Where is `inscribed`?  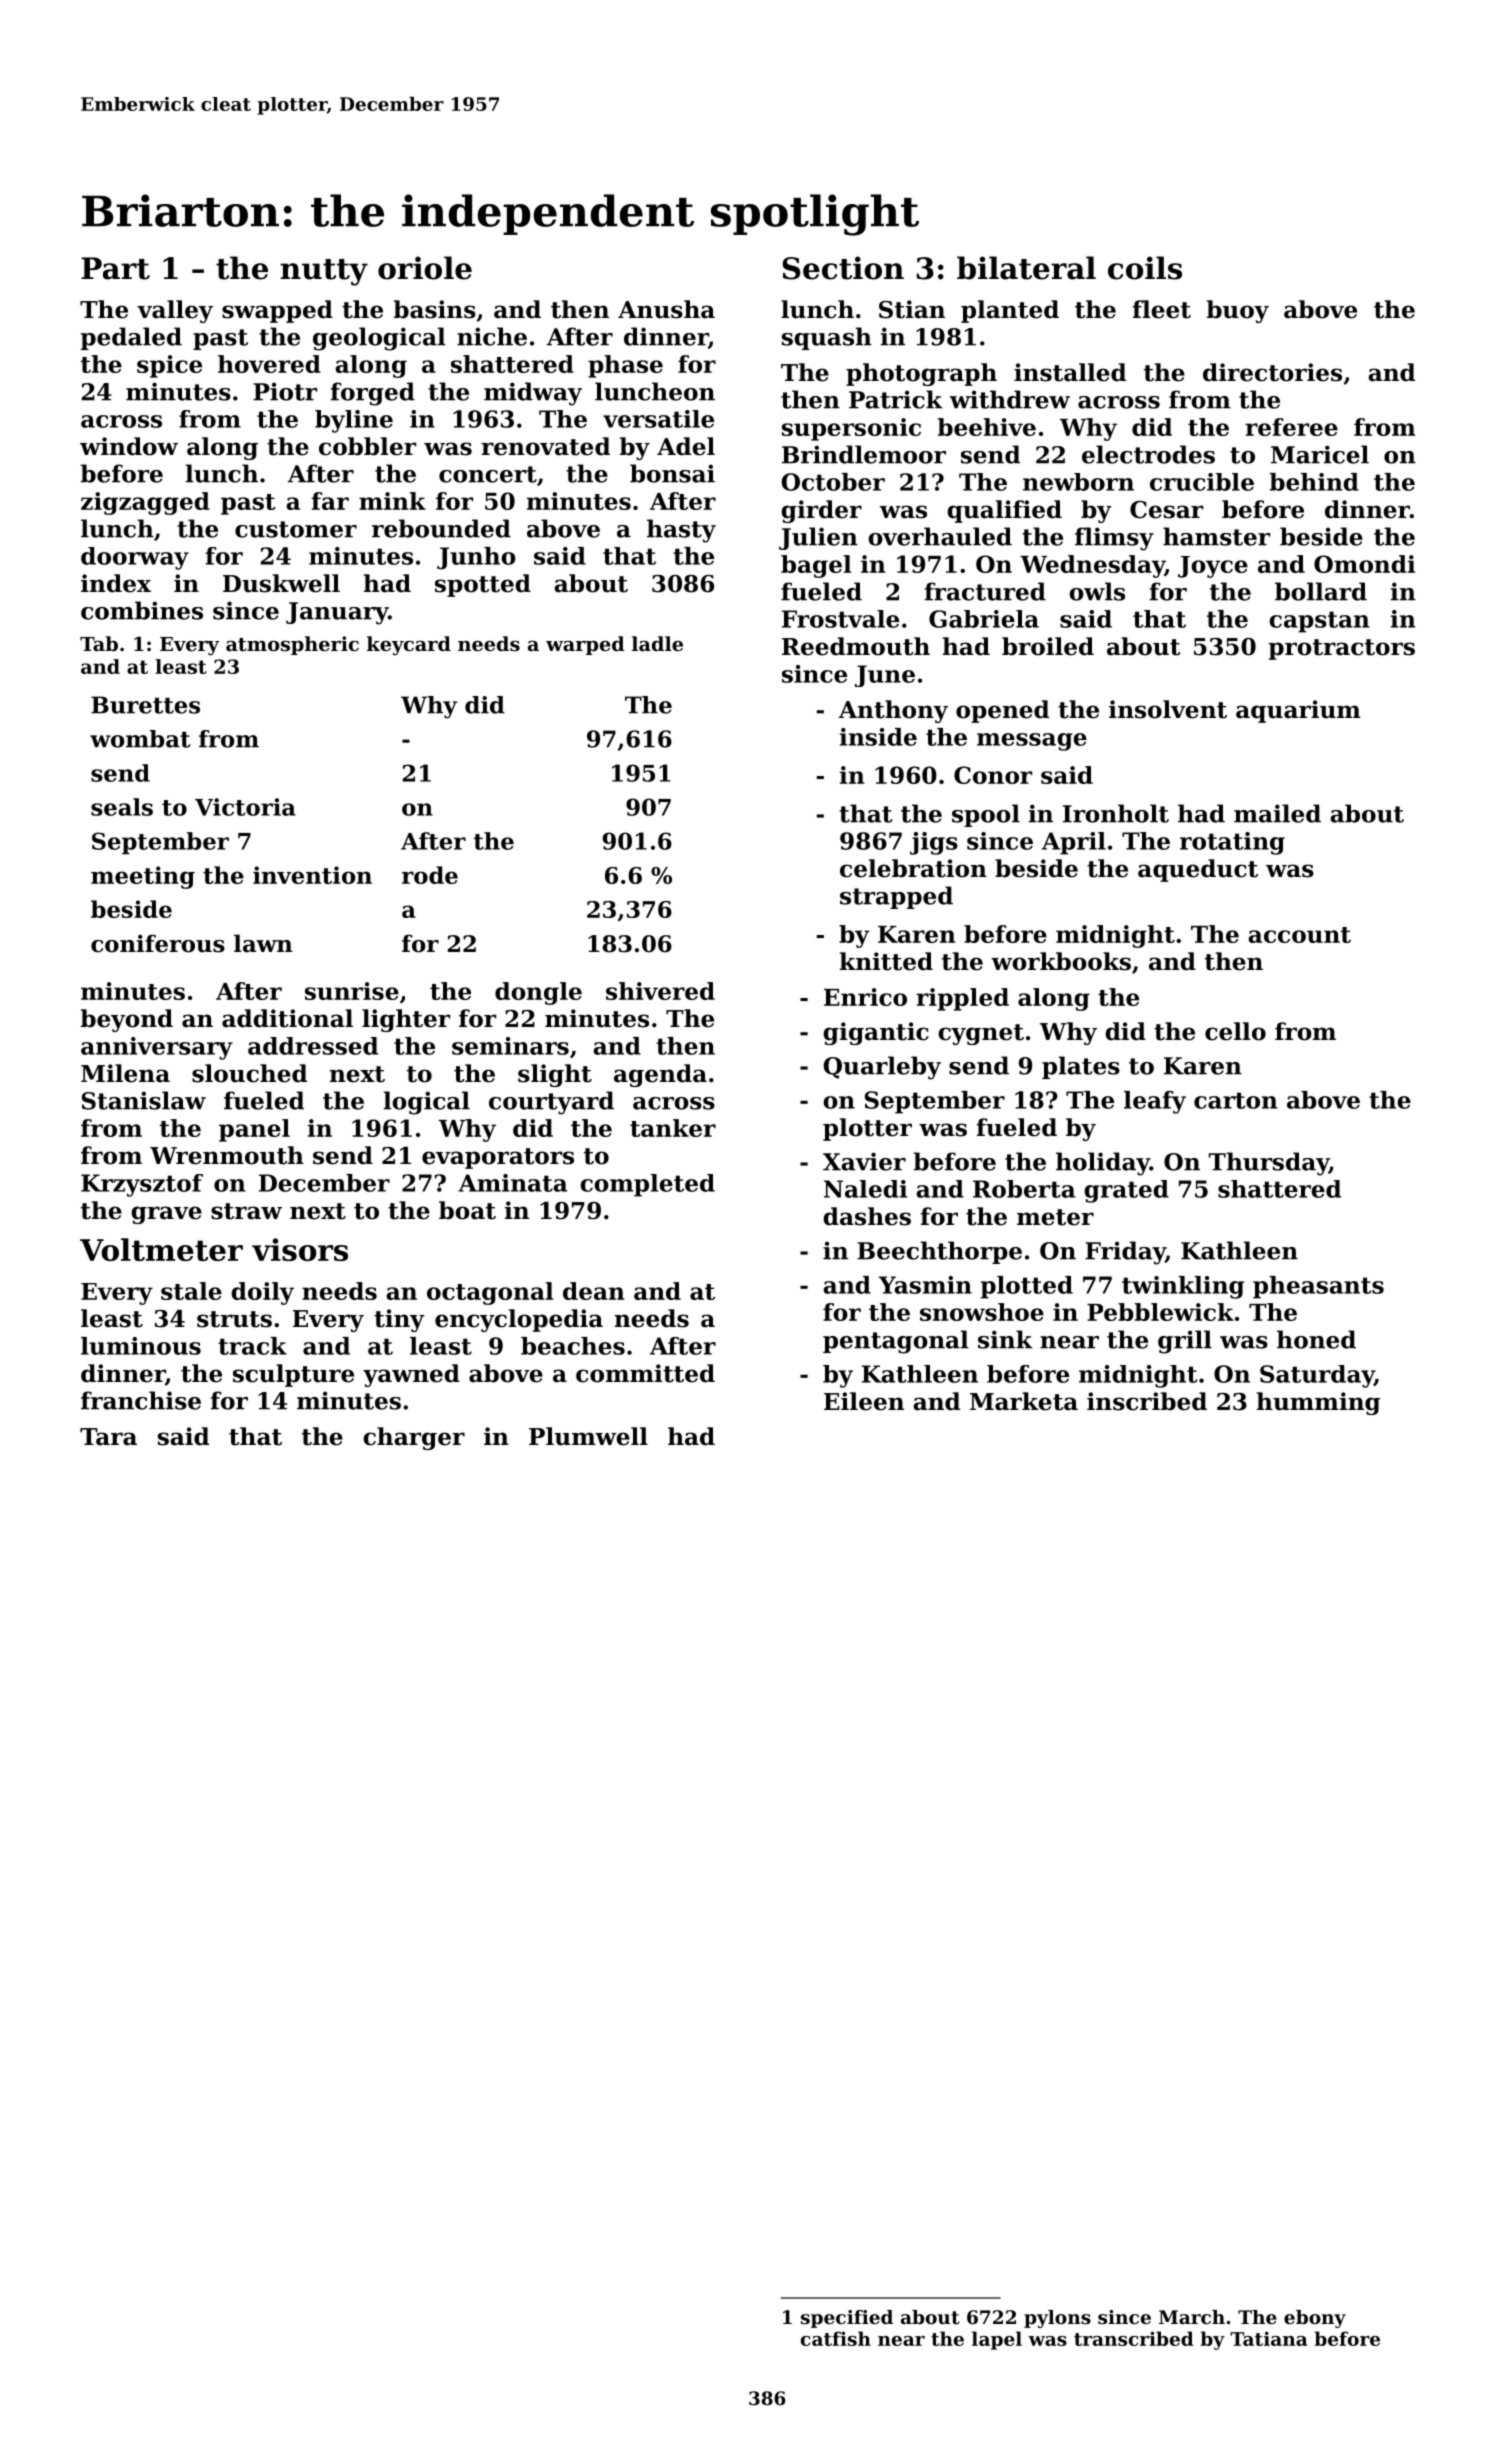 inscribed is located at coordinates (1147, 1401).
